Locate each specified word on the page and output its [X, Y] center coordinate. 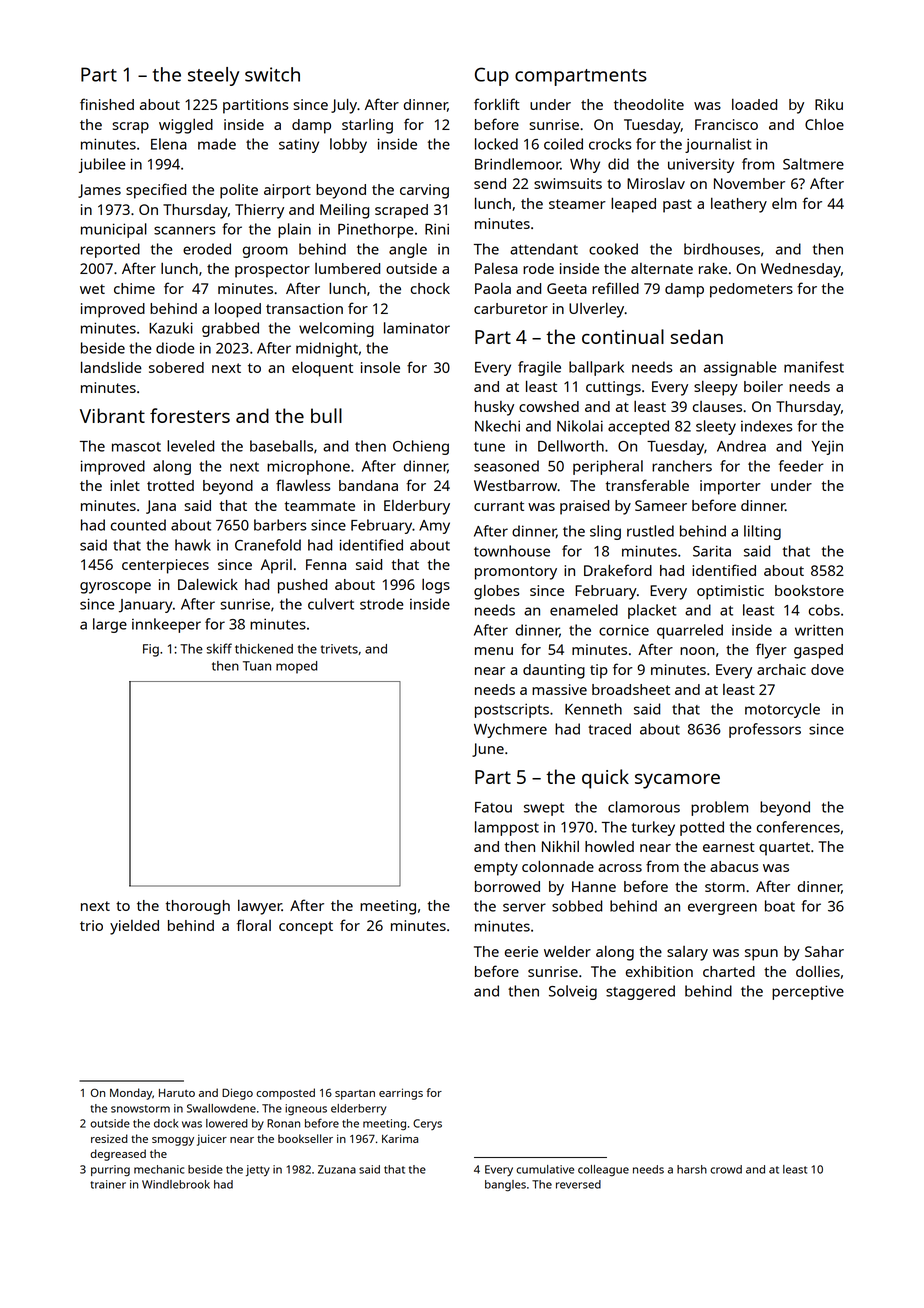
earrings [401, 1094]
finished [107, 104]
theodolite [649, 104]
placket [652, 611]
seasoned [506, 466]
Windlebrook [176, 1184]
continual [623, 336]
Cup [492, 76]
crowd [726, 1169]
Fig [151, 650]
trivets [339, 649]
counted [138, 525]
